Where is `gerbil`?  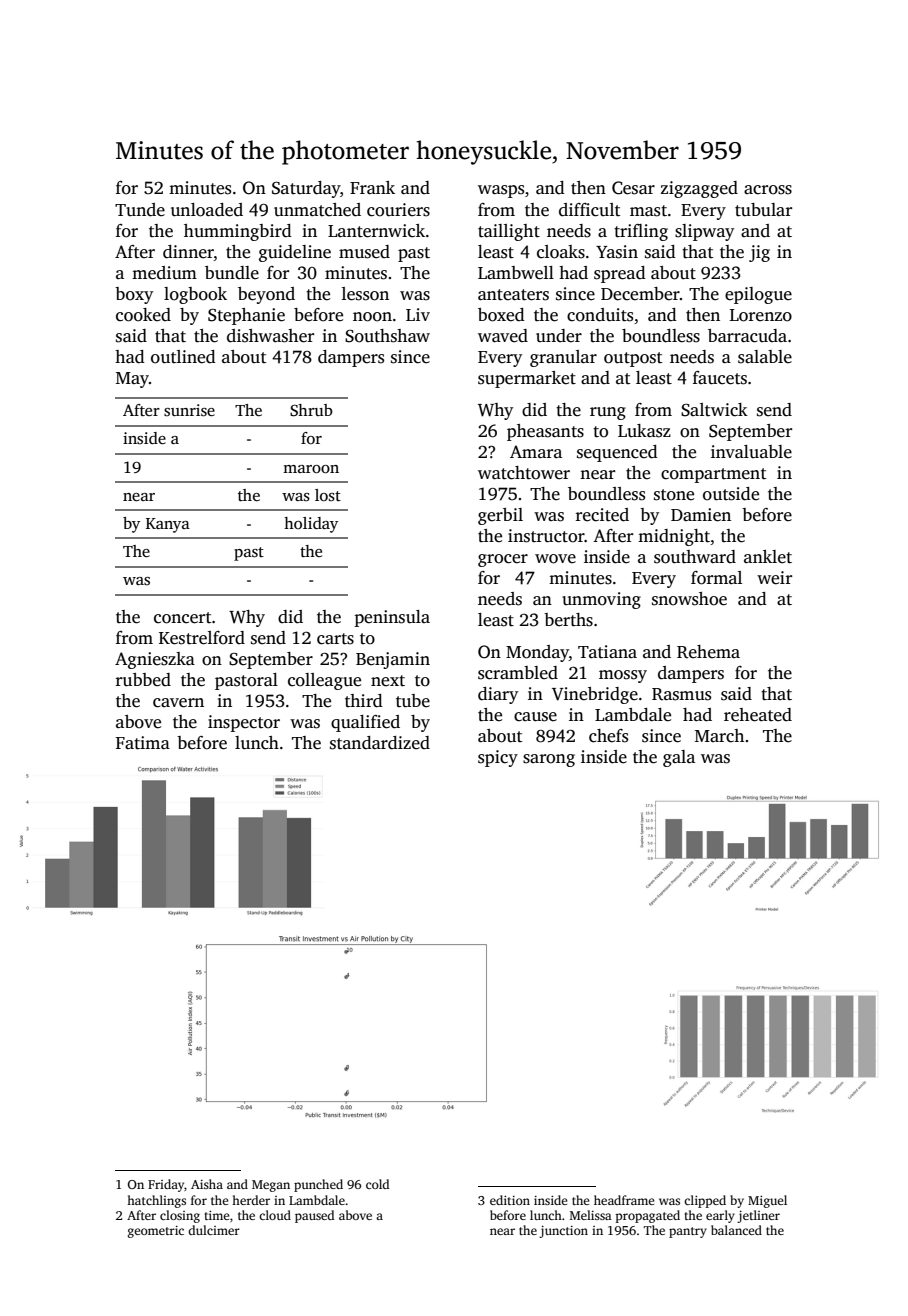 gerbil is located at coordinates (500, 516).
